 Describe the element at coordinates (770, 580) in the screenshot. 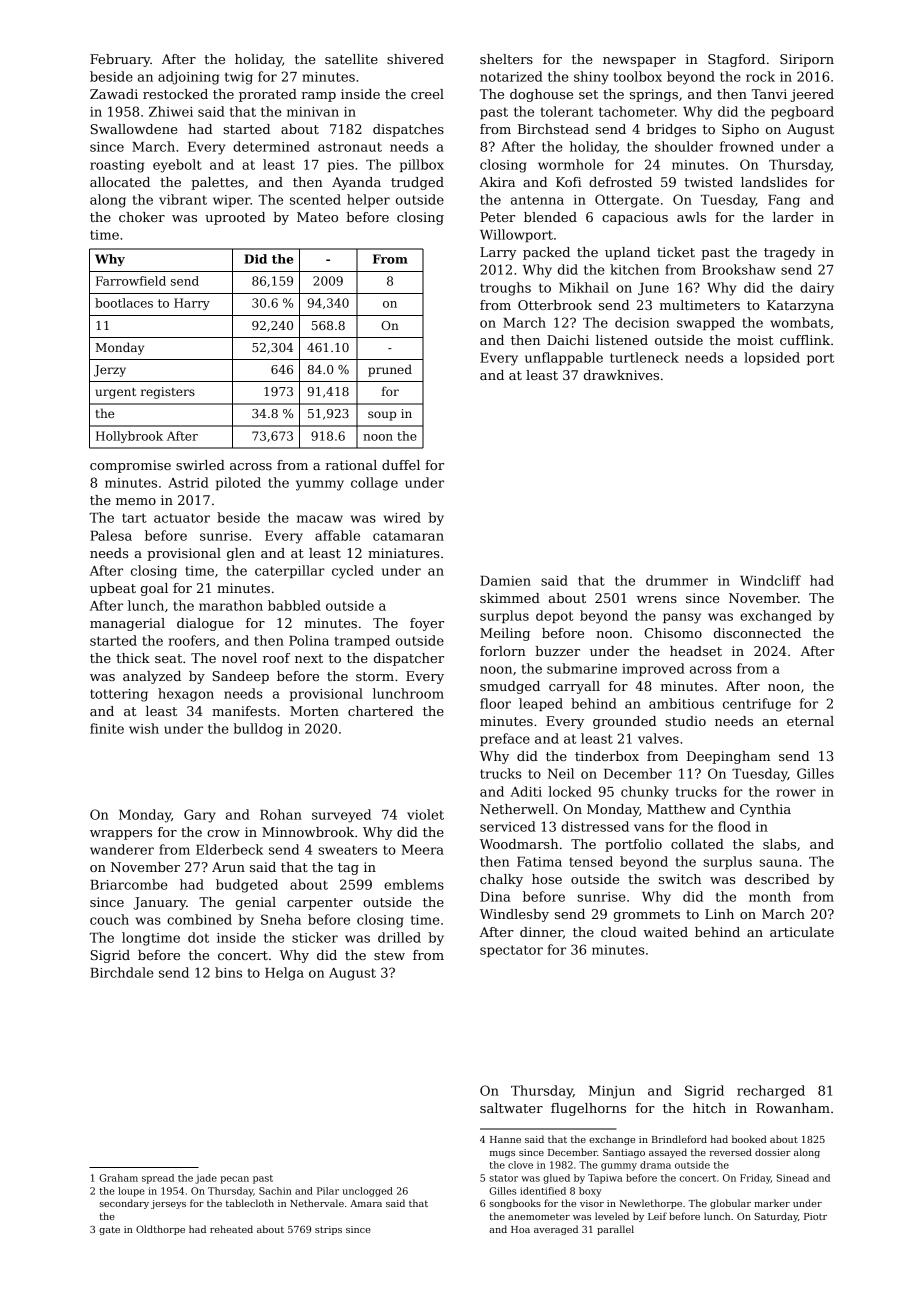

I see `Windcliff` at that location.
